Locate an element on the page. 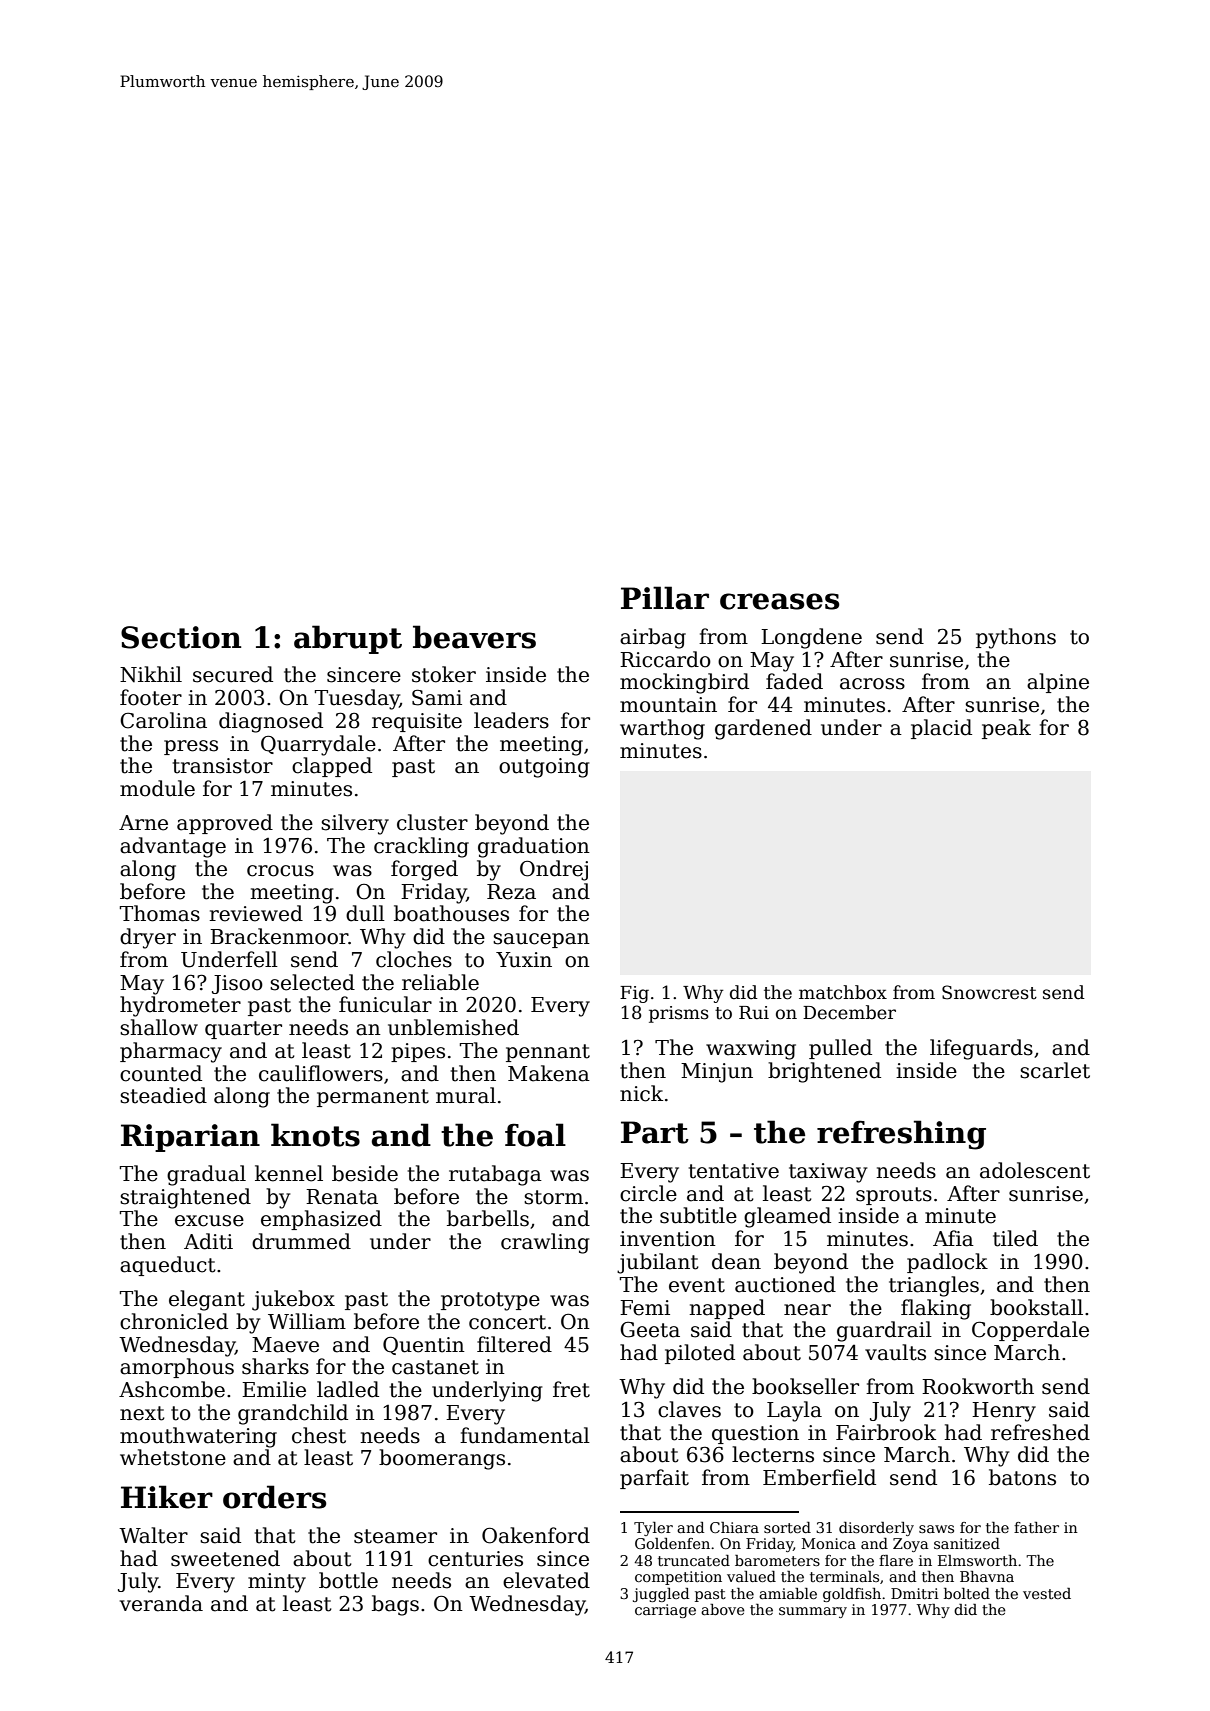  barbells is located at coordinates (488, 1218).
